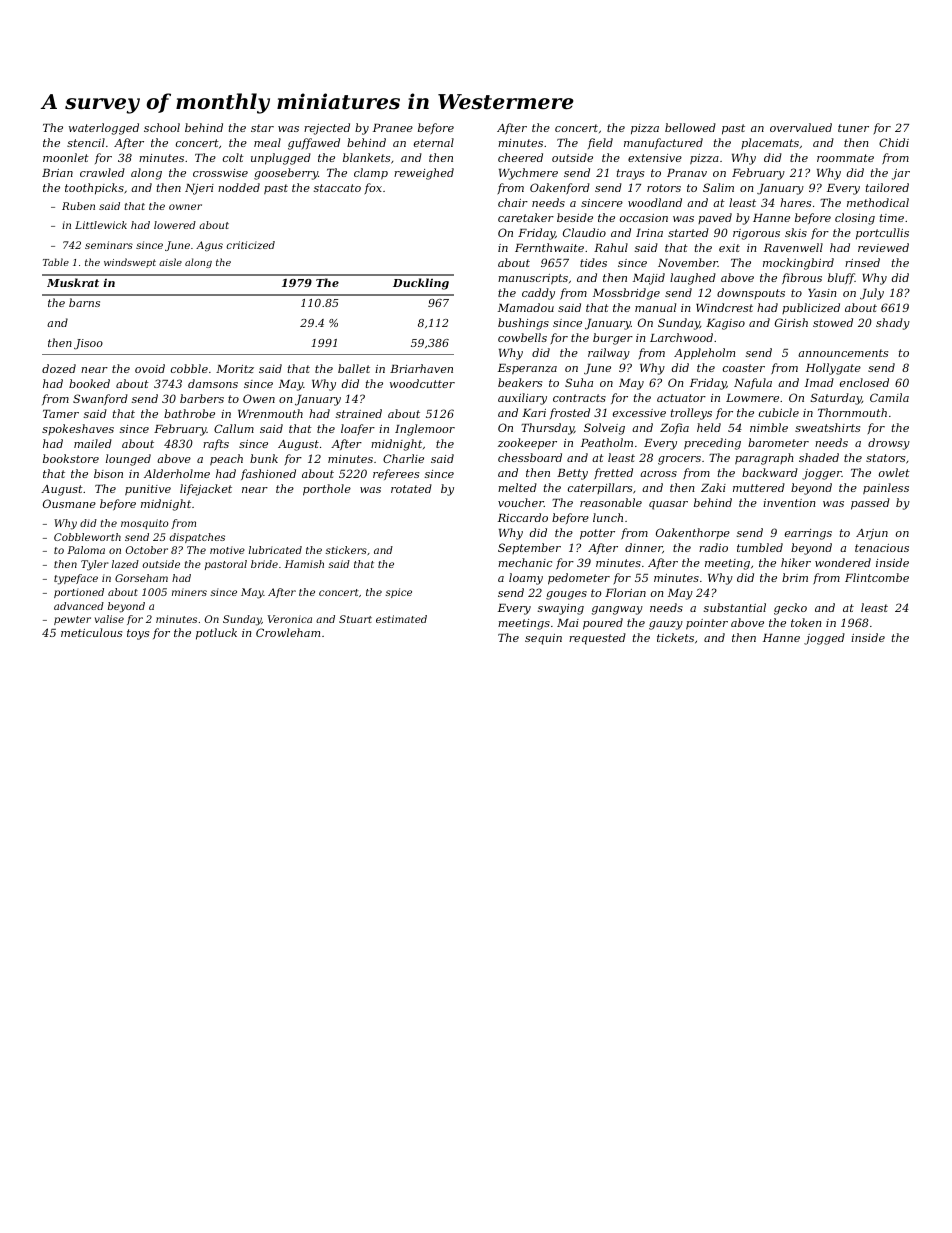 Image resolution: width=952 pixels, height=1233 pixels. What do you see at coordinates (425, 430) in the document?
I see `Inglemoor` at bounding box center [425, 430].
